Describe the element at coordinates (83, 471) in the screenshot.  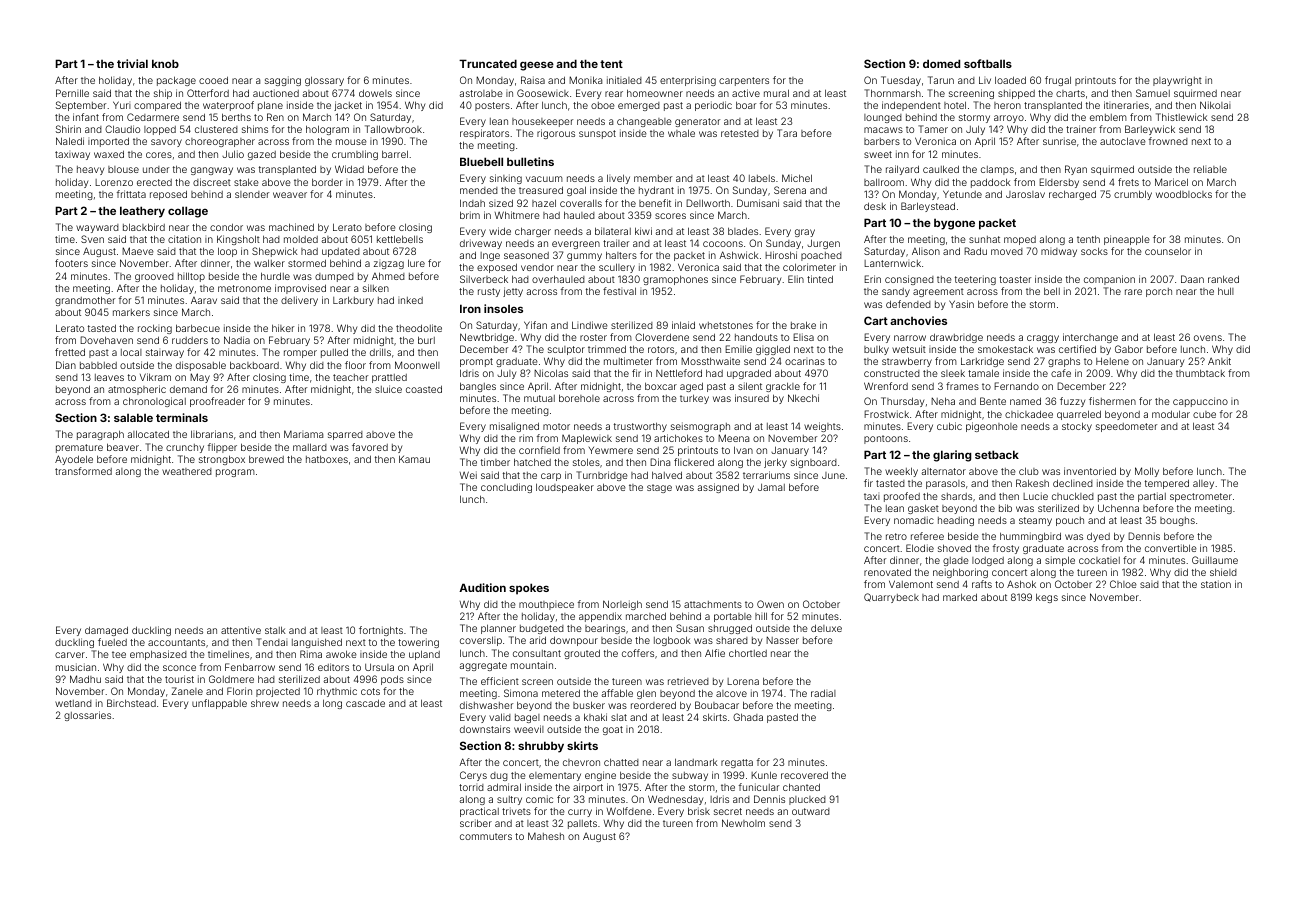
I see `transformed` at that location.
